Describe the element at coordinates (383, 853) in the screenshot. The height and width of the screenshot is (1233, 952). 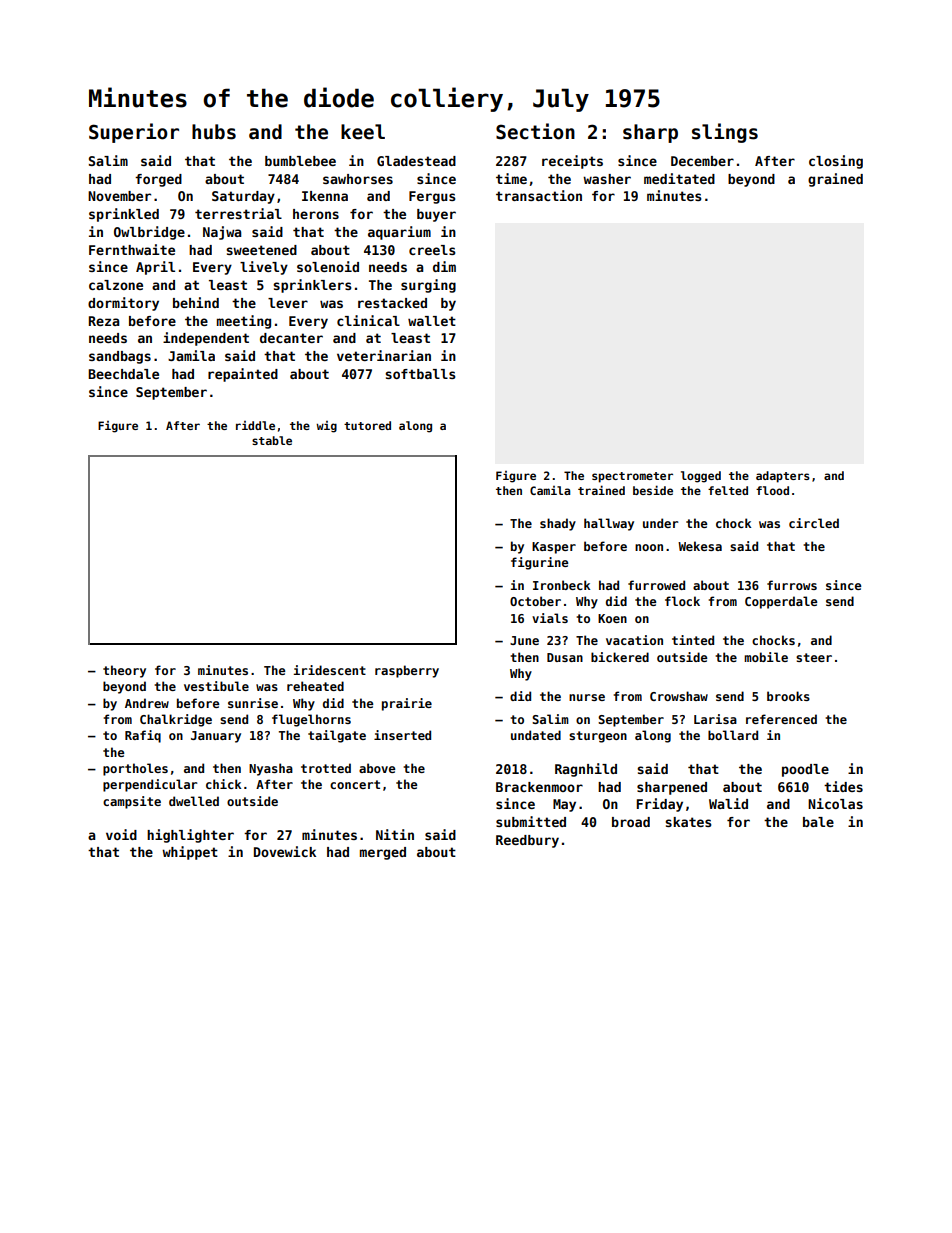
I see `merged` at that location.
